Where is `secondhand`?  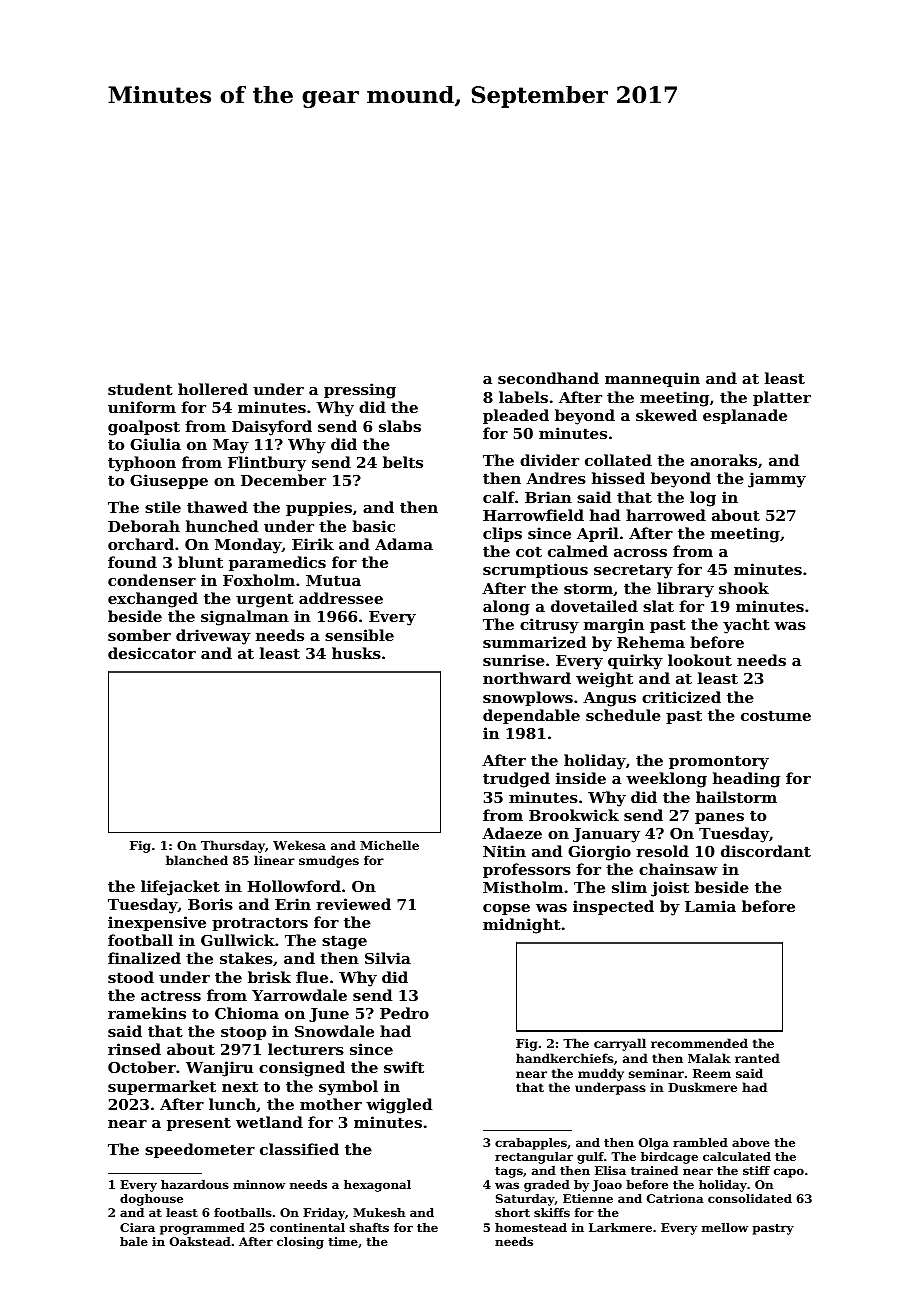 secondhand is located at coordinates (548, 378).
